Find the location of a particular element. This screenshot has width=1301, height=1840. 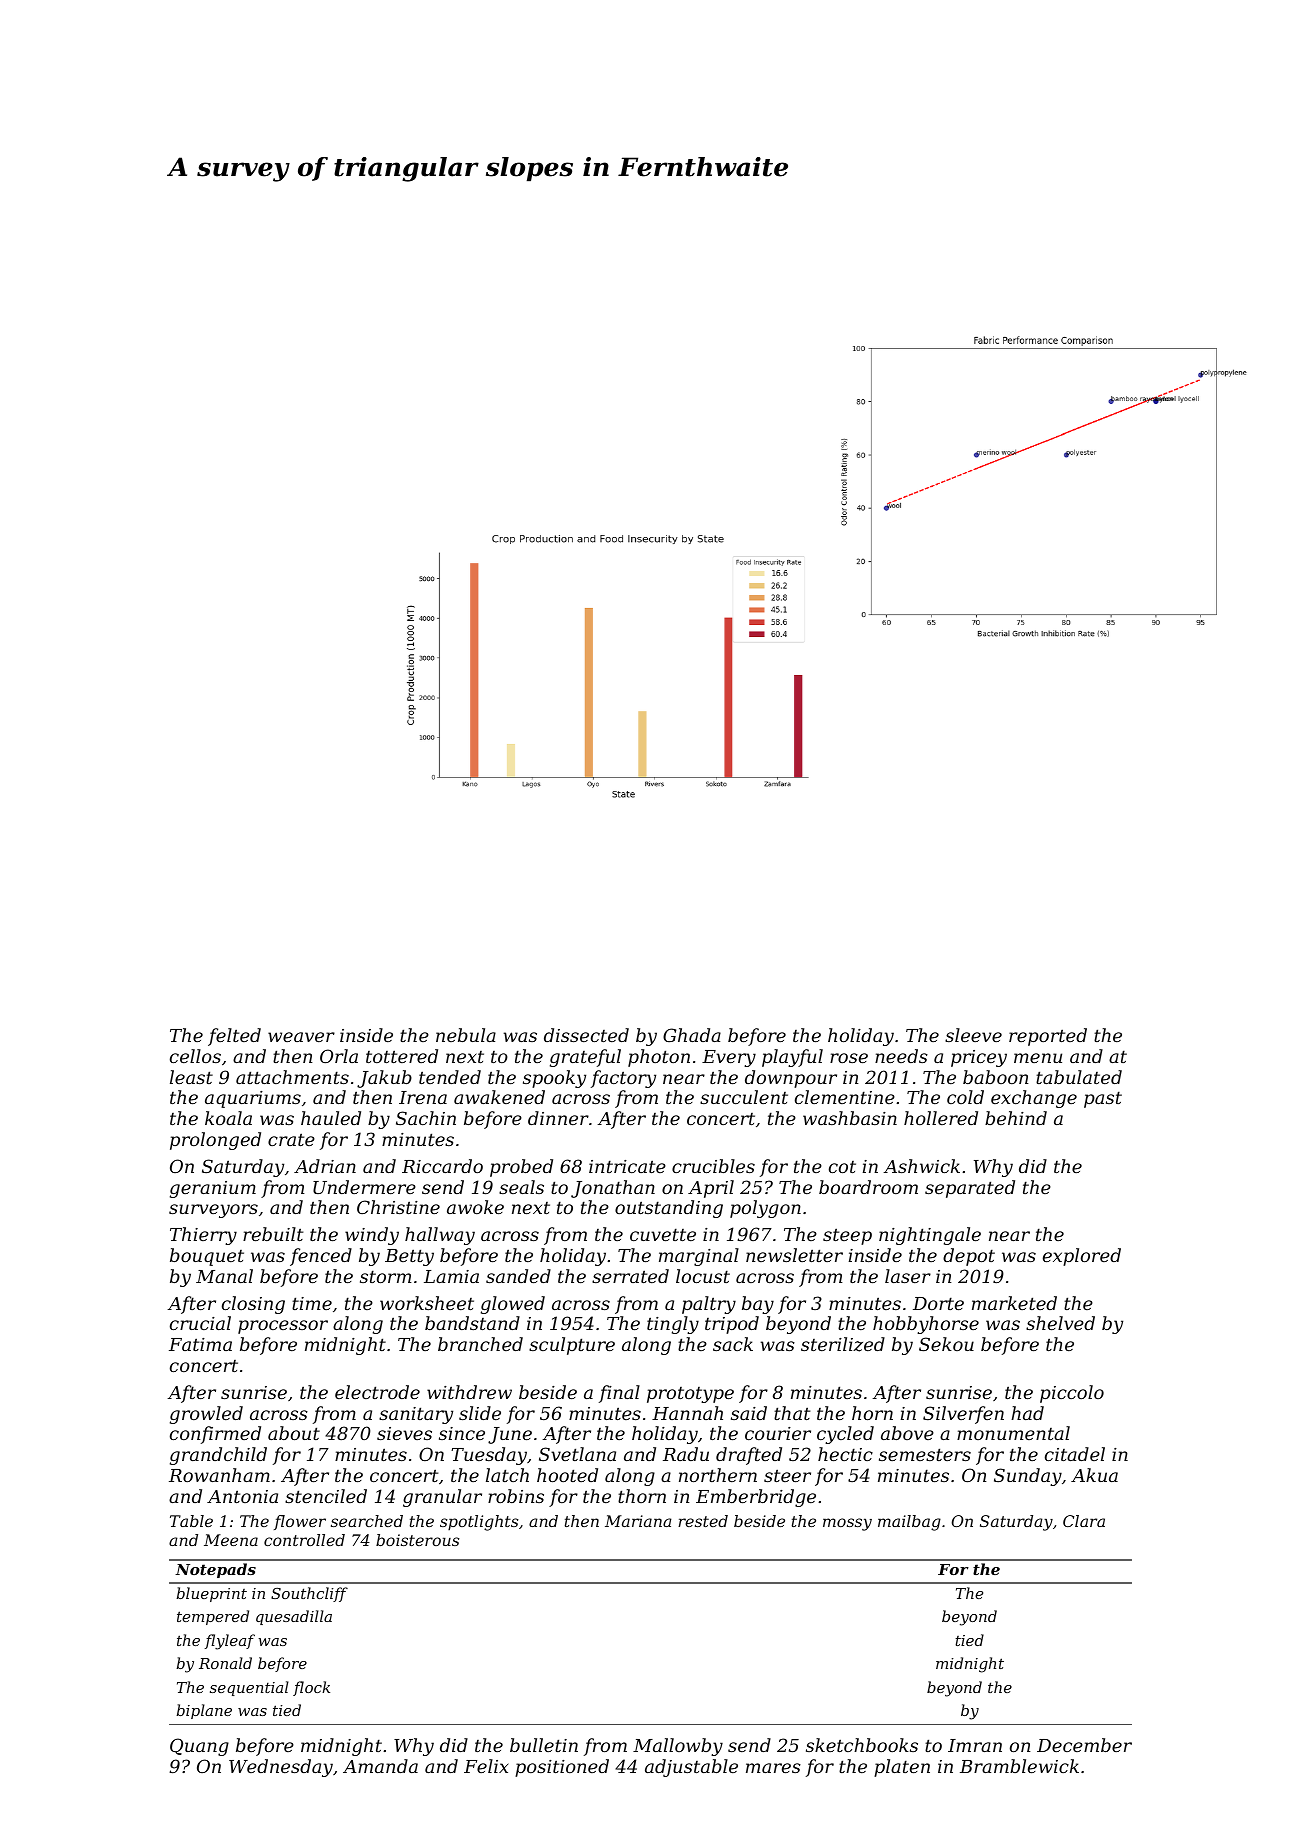

Undermere is located at coordinates (364, 1187).
